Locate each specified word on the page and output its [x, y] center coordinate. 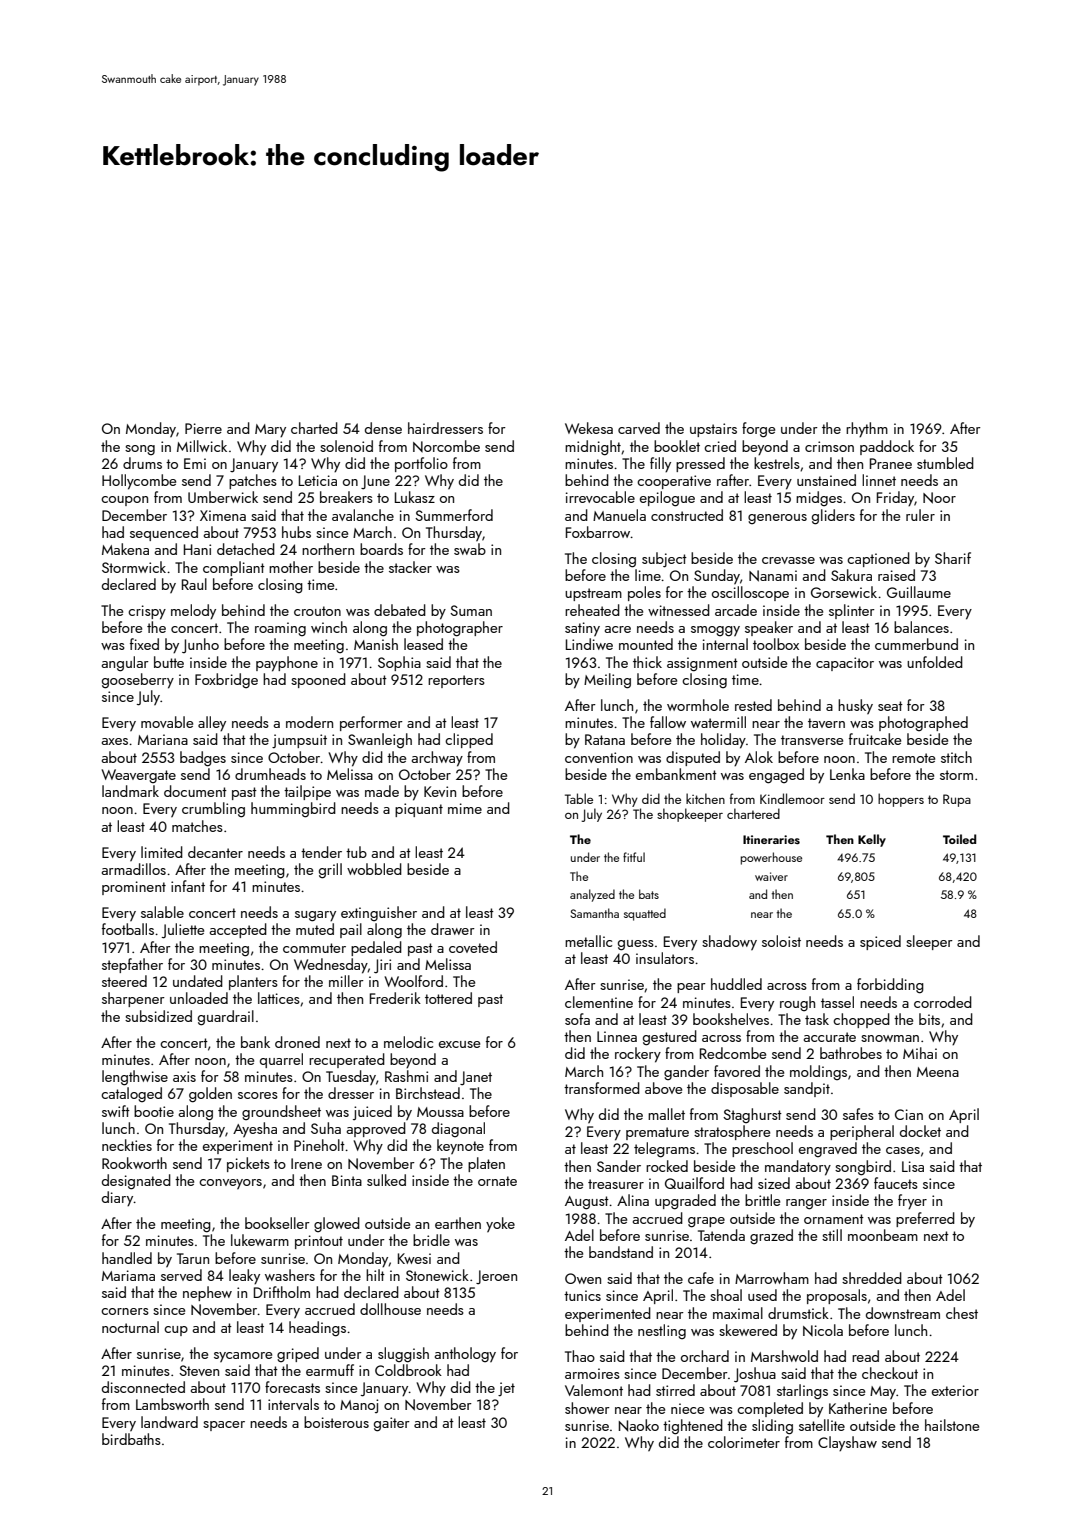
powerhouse [771, 858]
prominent [134, 888]
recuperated [347, 1060]
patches [253, 481]
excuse [459, 1044]
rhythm [867, 429]
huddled [736, 984]
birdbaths [131, 1439]
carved [639, 428]
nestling [662, 1331]
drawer [453, 929]
